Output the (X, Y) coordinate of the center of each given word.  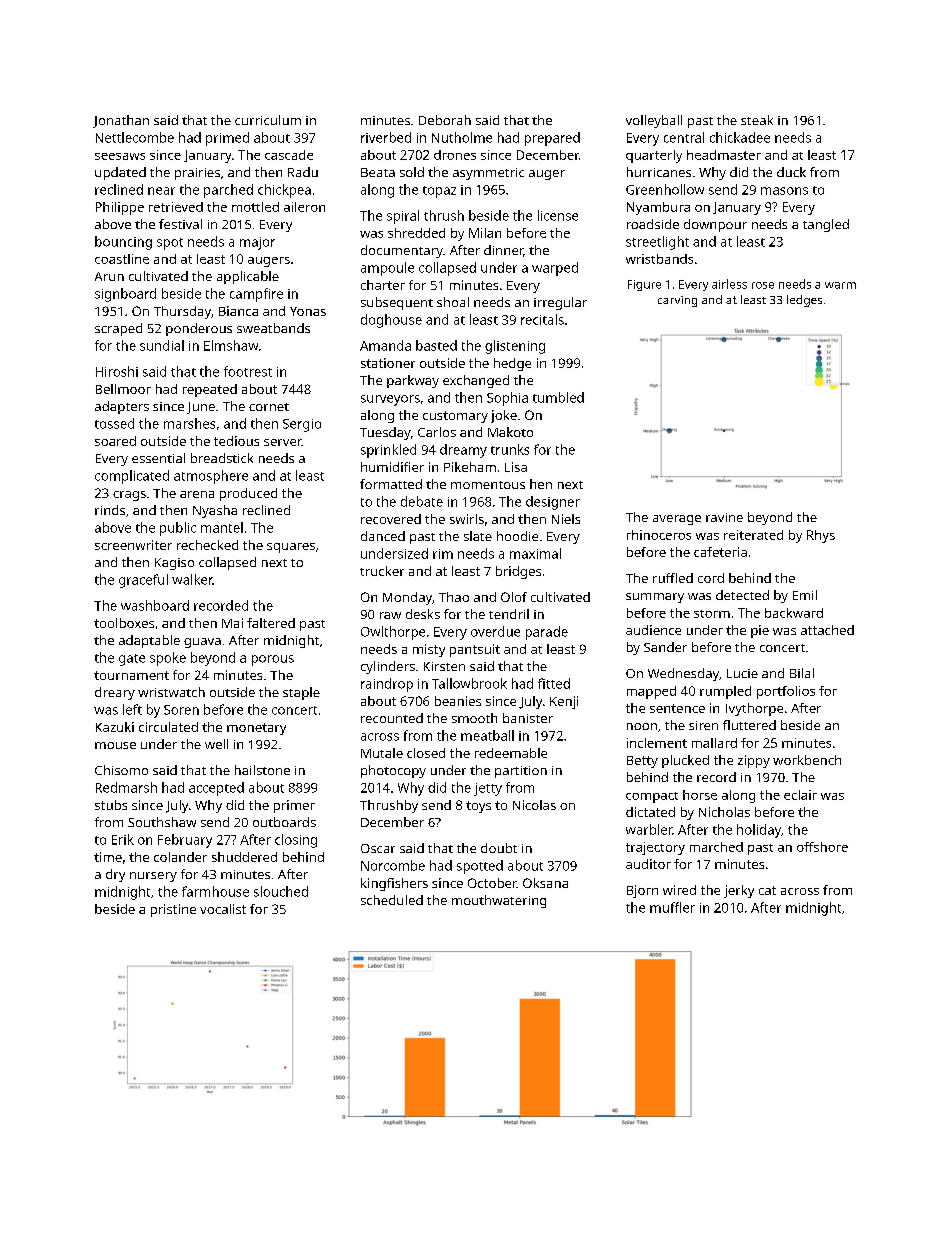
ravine (724, 517)
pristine (173, 910)
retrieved (176, 207)
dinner (503, 250)
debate (422, 501)
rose (763, 285)
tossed (114, 423)
